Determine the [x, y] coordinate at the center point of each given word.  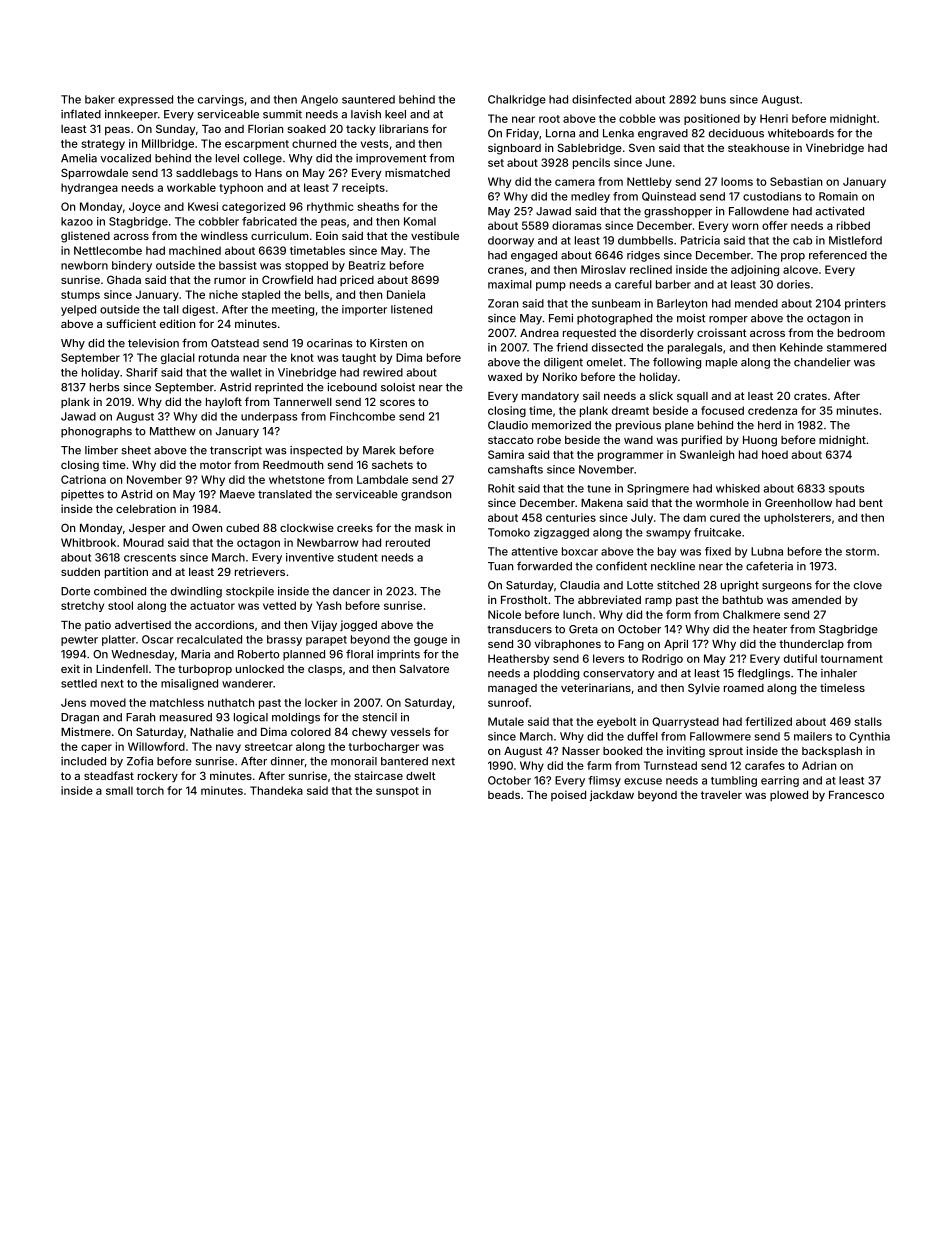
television [153, 343]
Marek [379, 450]
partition [126, 573]
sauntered [368, 99]
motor [215, 465]
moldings [296, 718]
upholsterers [797, 518]
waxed [505, 377]
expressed [145, 100]
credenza [772, 410]
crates [810, 396]
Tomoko [509, 532]
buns [713, 99]
